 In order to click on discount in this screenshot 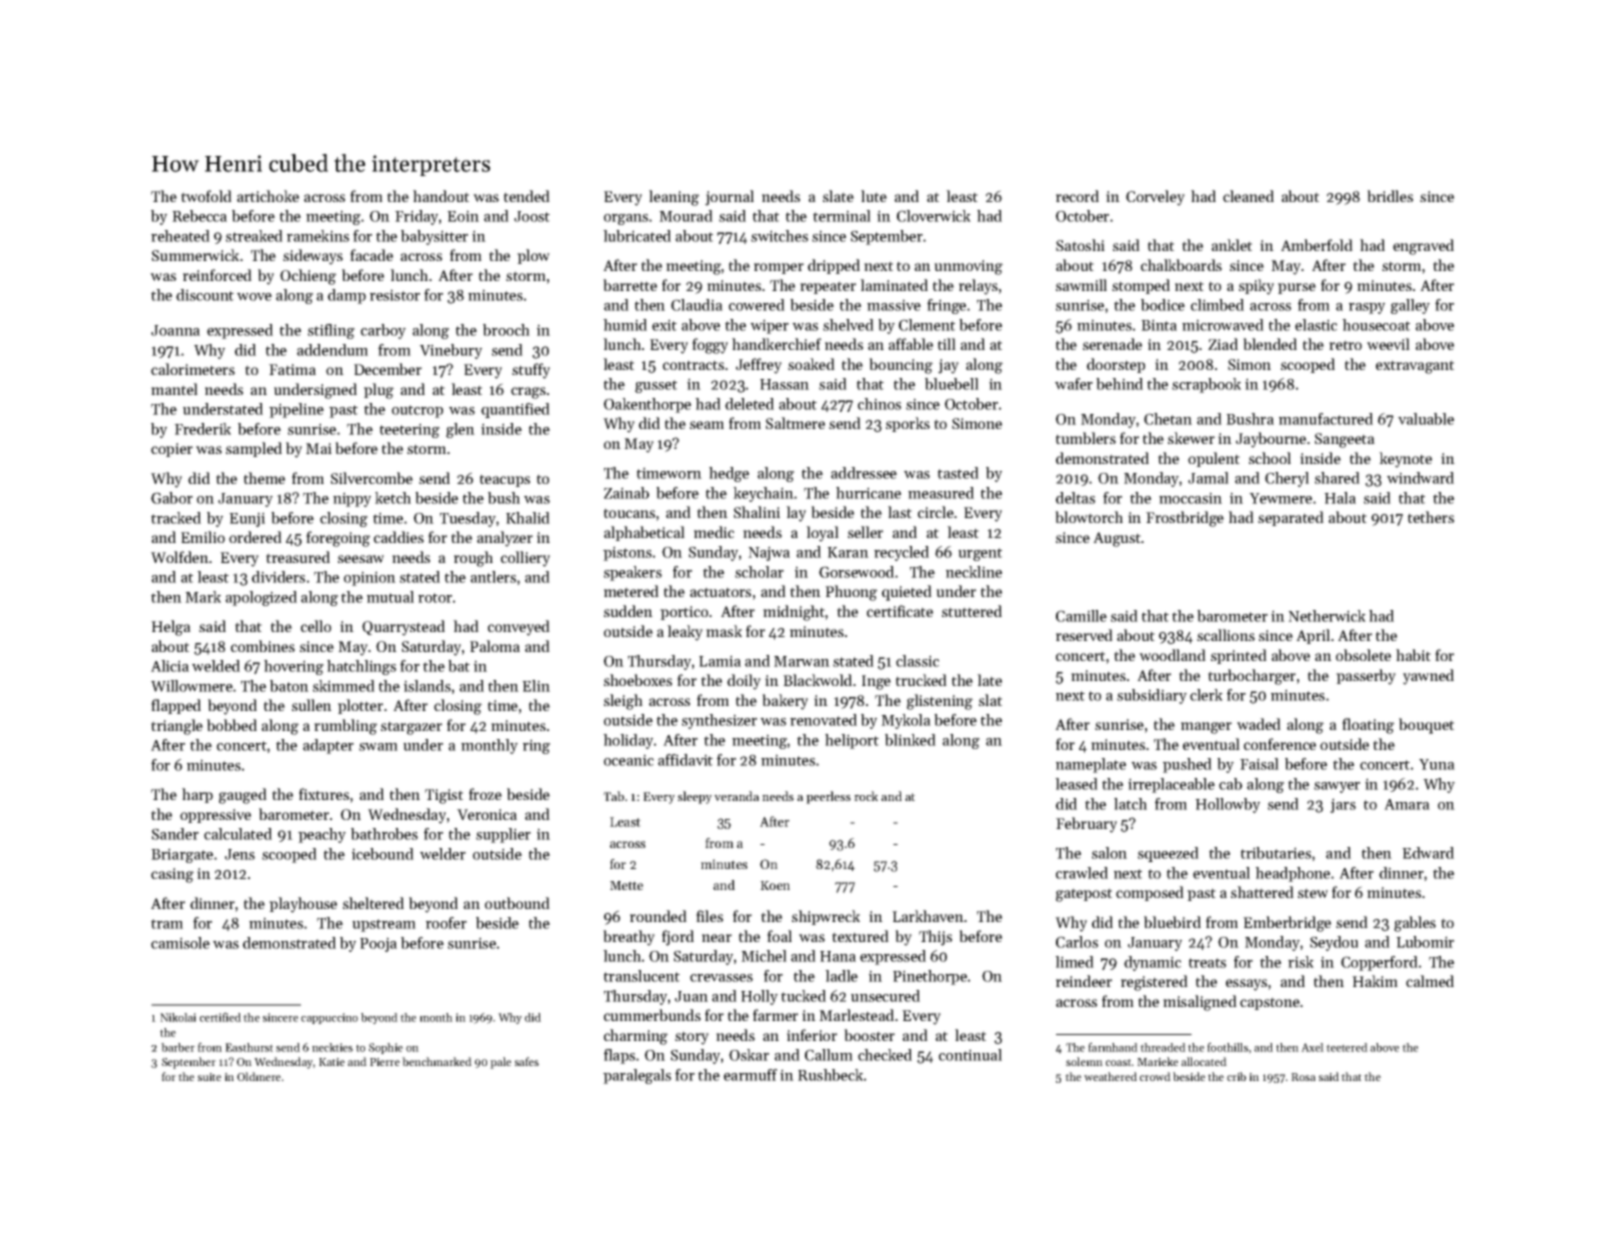, I will do `click(205, 295)`.
